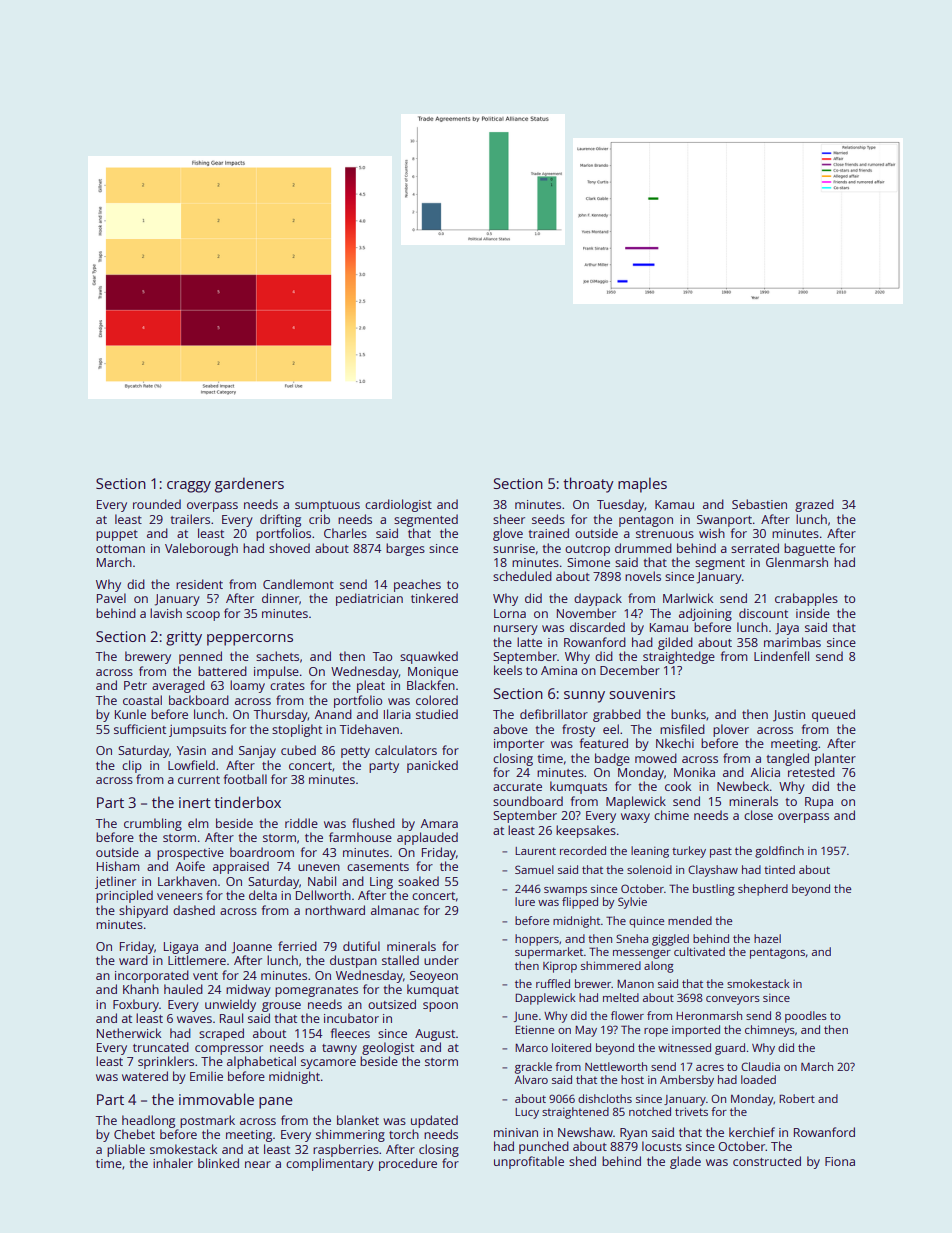 The width and height of the image is (952, 1233). What do you see at coordinates (118, 866) in the image?
I see `Hisham` at bounding box center [118, 866].
